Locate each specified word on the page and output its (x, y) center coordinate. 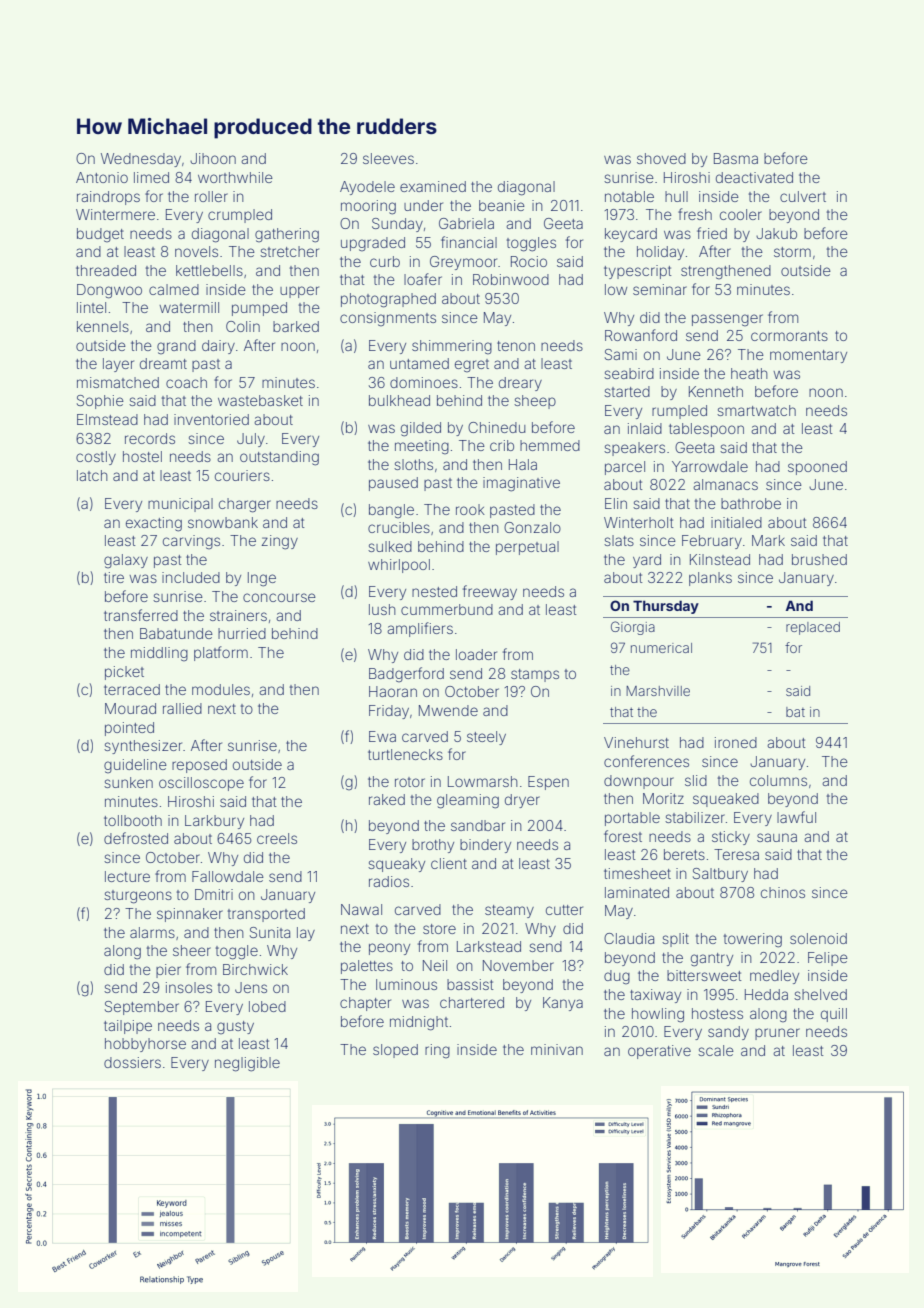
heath (749, 373)
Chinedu (497, 427)
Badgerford (406, 675)
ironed (736, 742)
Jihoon (213, 158)
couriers (242, 475)
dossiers (132, 1062)
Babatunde (176, 633)
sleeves (388, 158)
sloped (395, 1051)
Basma (736, 158)
